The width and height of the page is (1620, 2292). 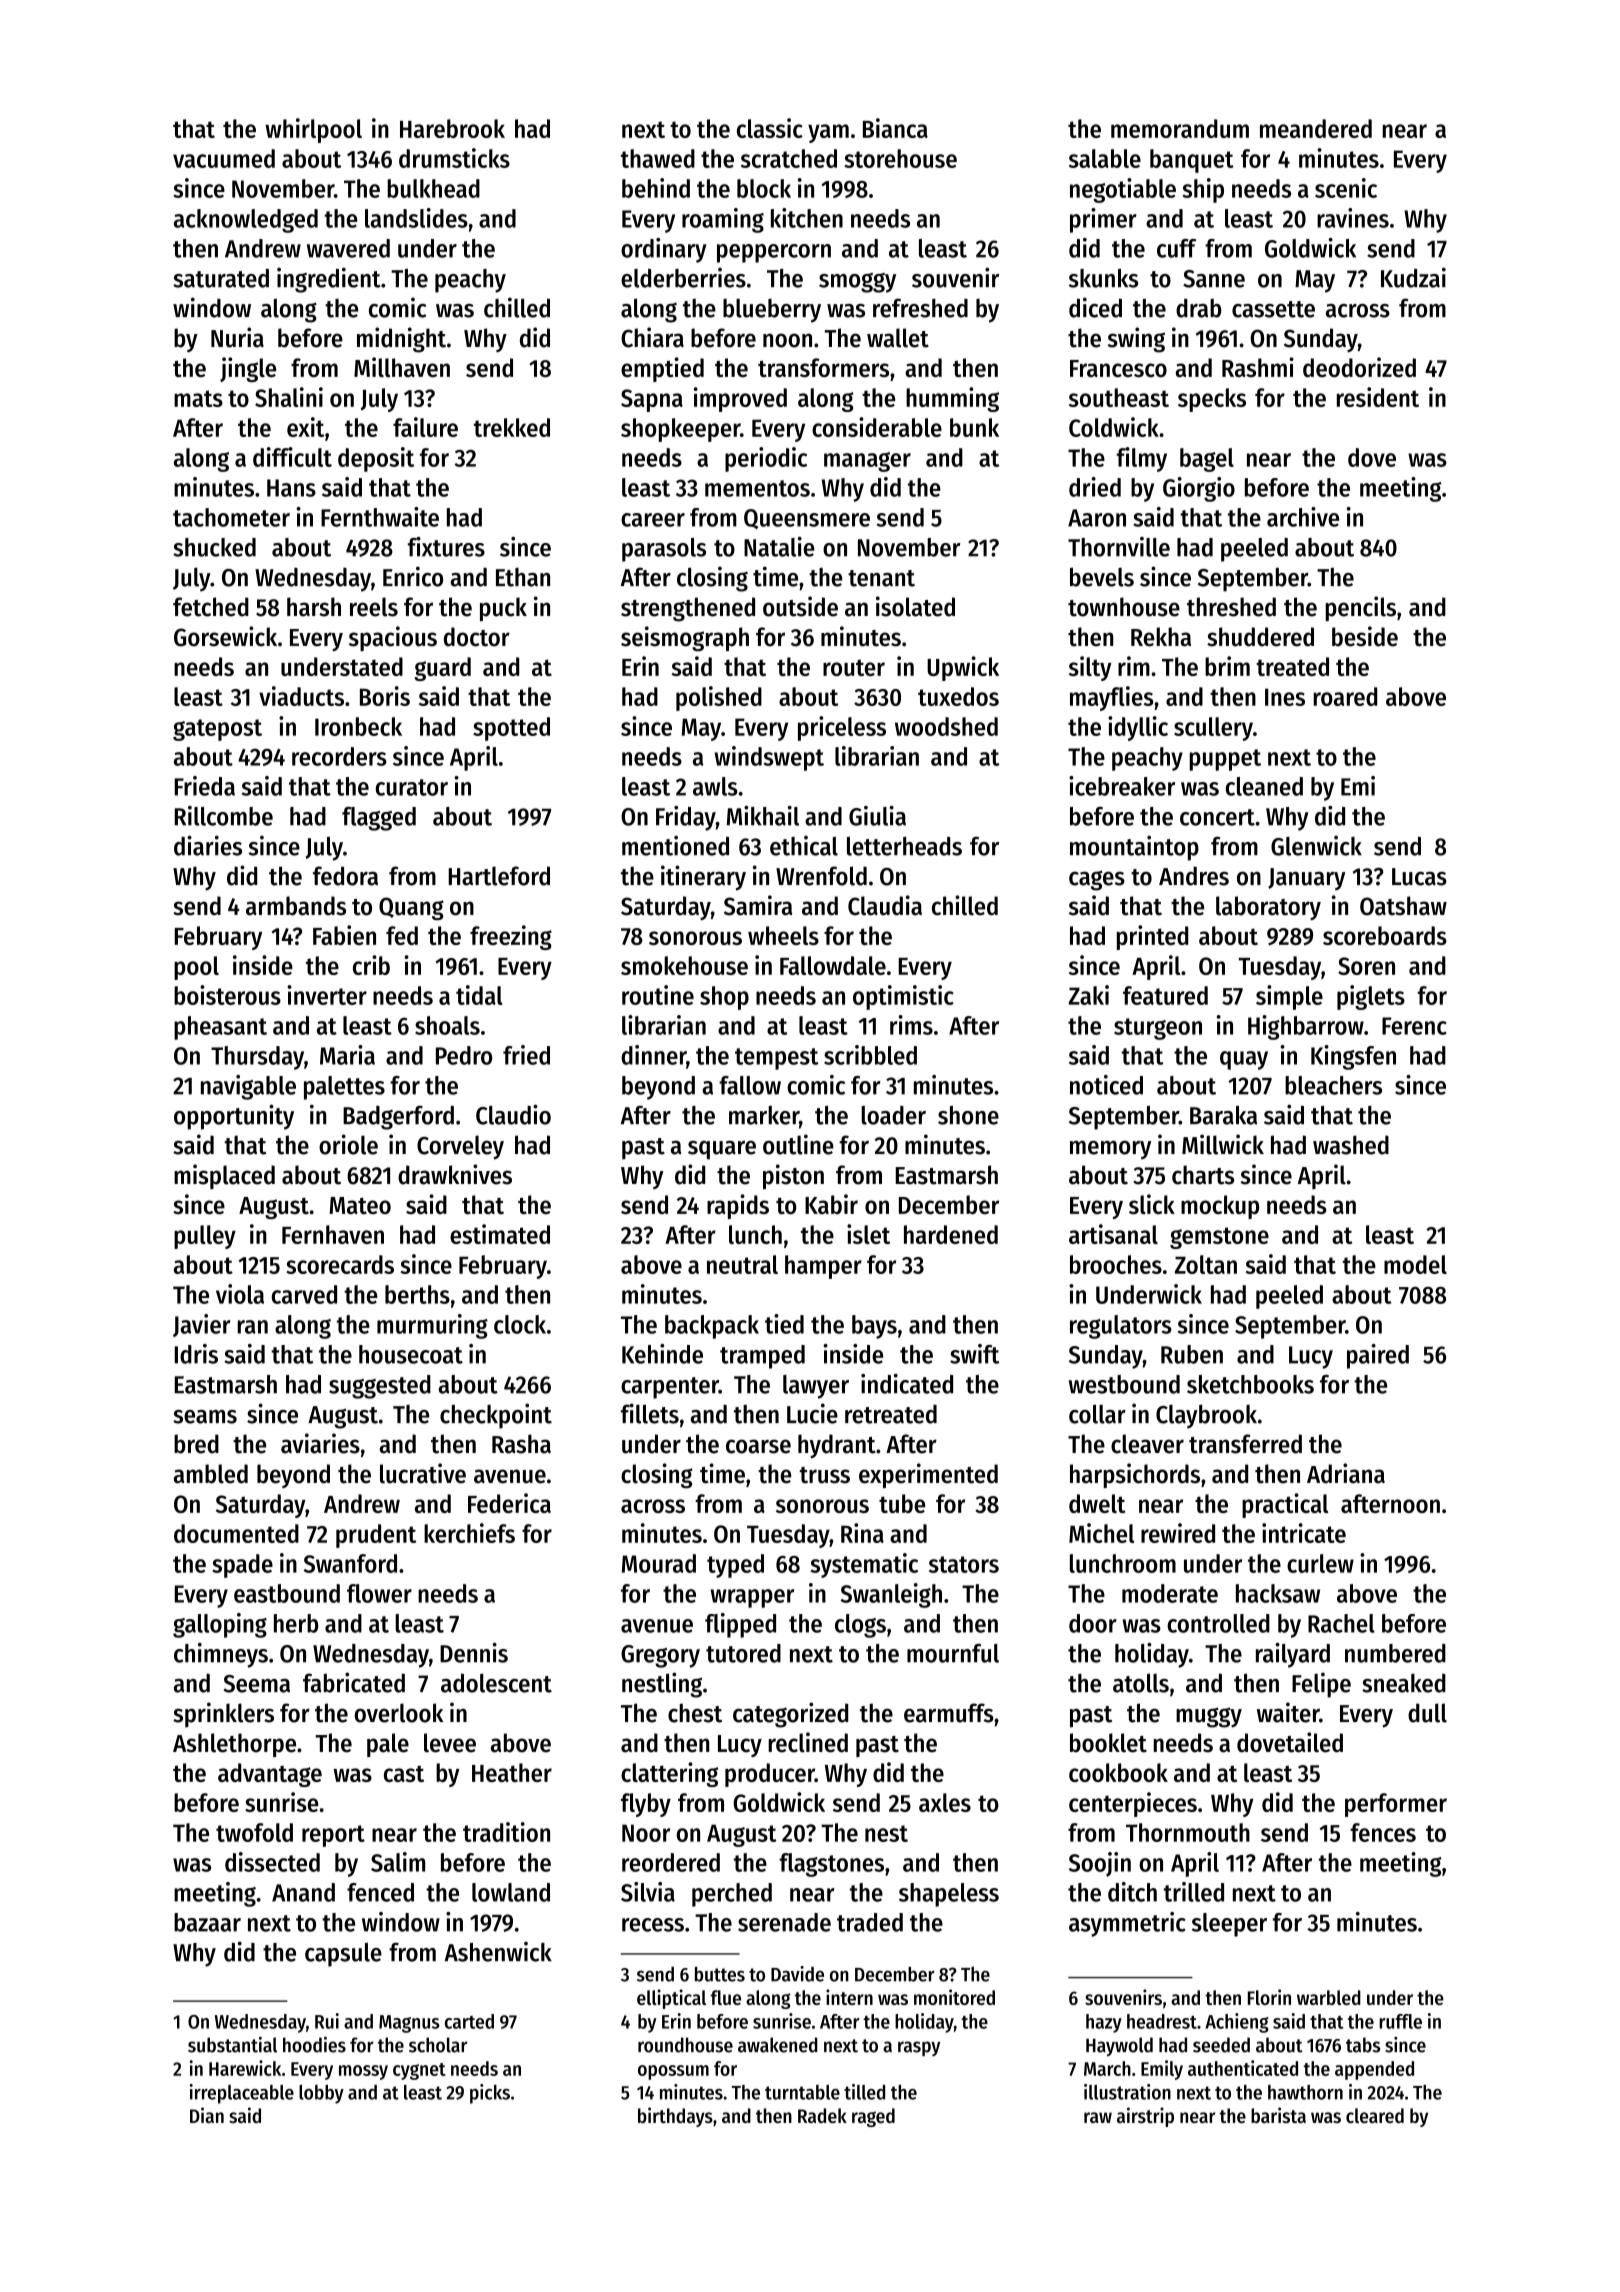 What do you see at coordinates (477, 637) in the page?
I see `doctor` at bounding box center [477, 637].
